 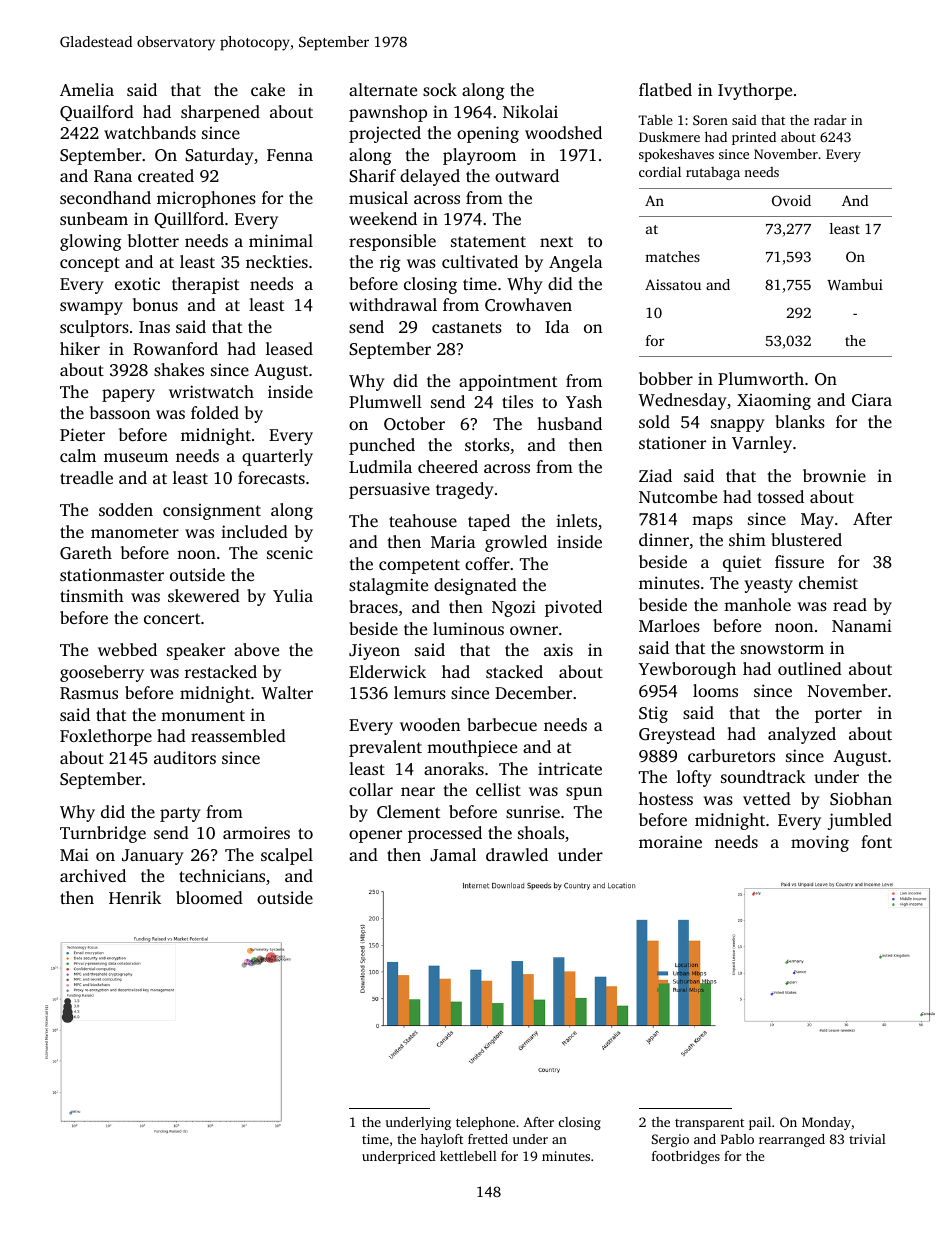 I want to click on Yash, so click(x=584, y=401).
